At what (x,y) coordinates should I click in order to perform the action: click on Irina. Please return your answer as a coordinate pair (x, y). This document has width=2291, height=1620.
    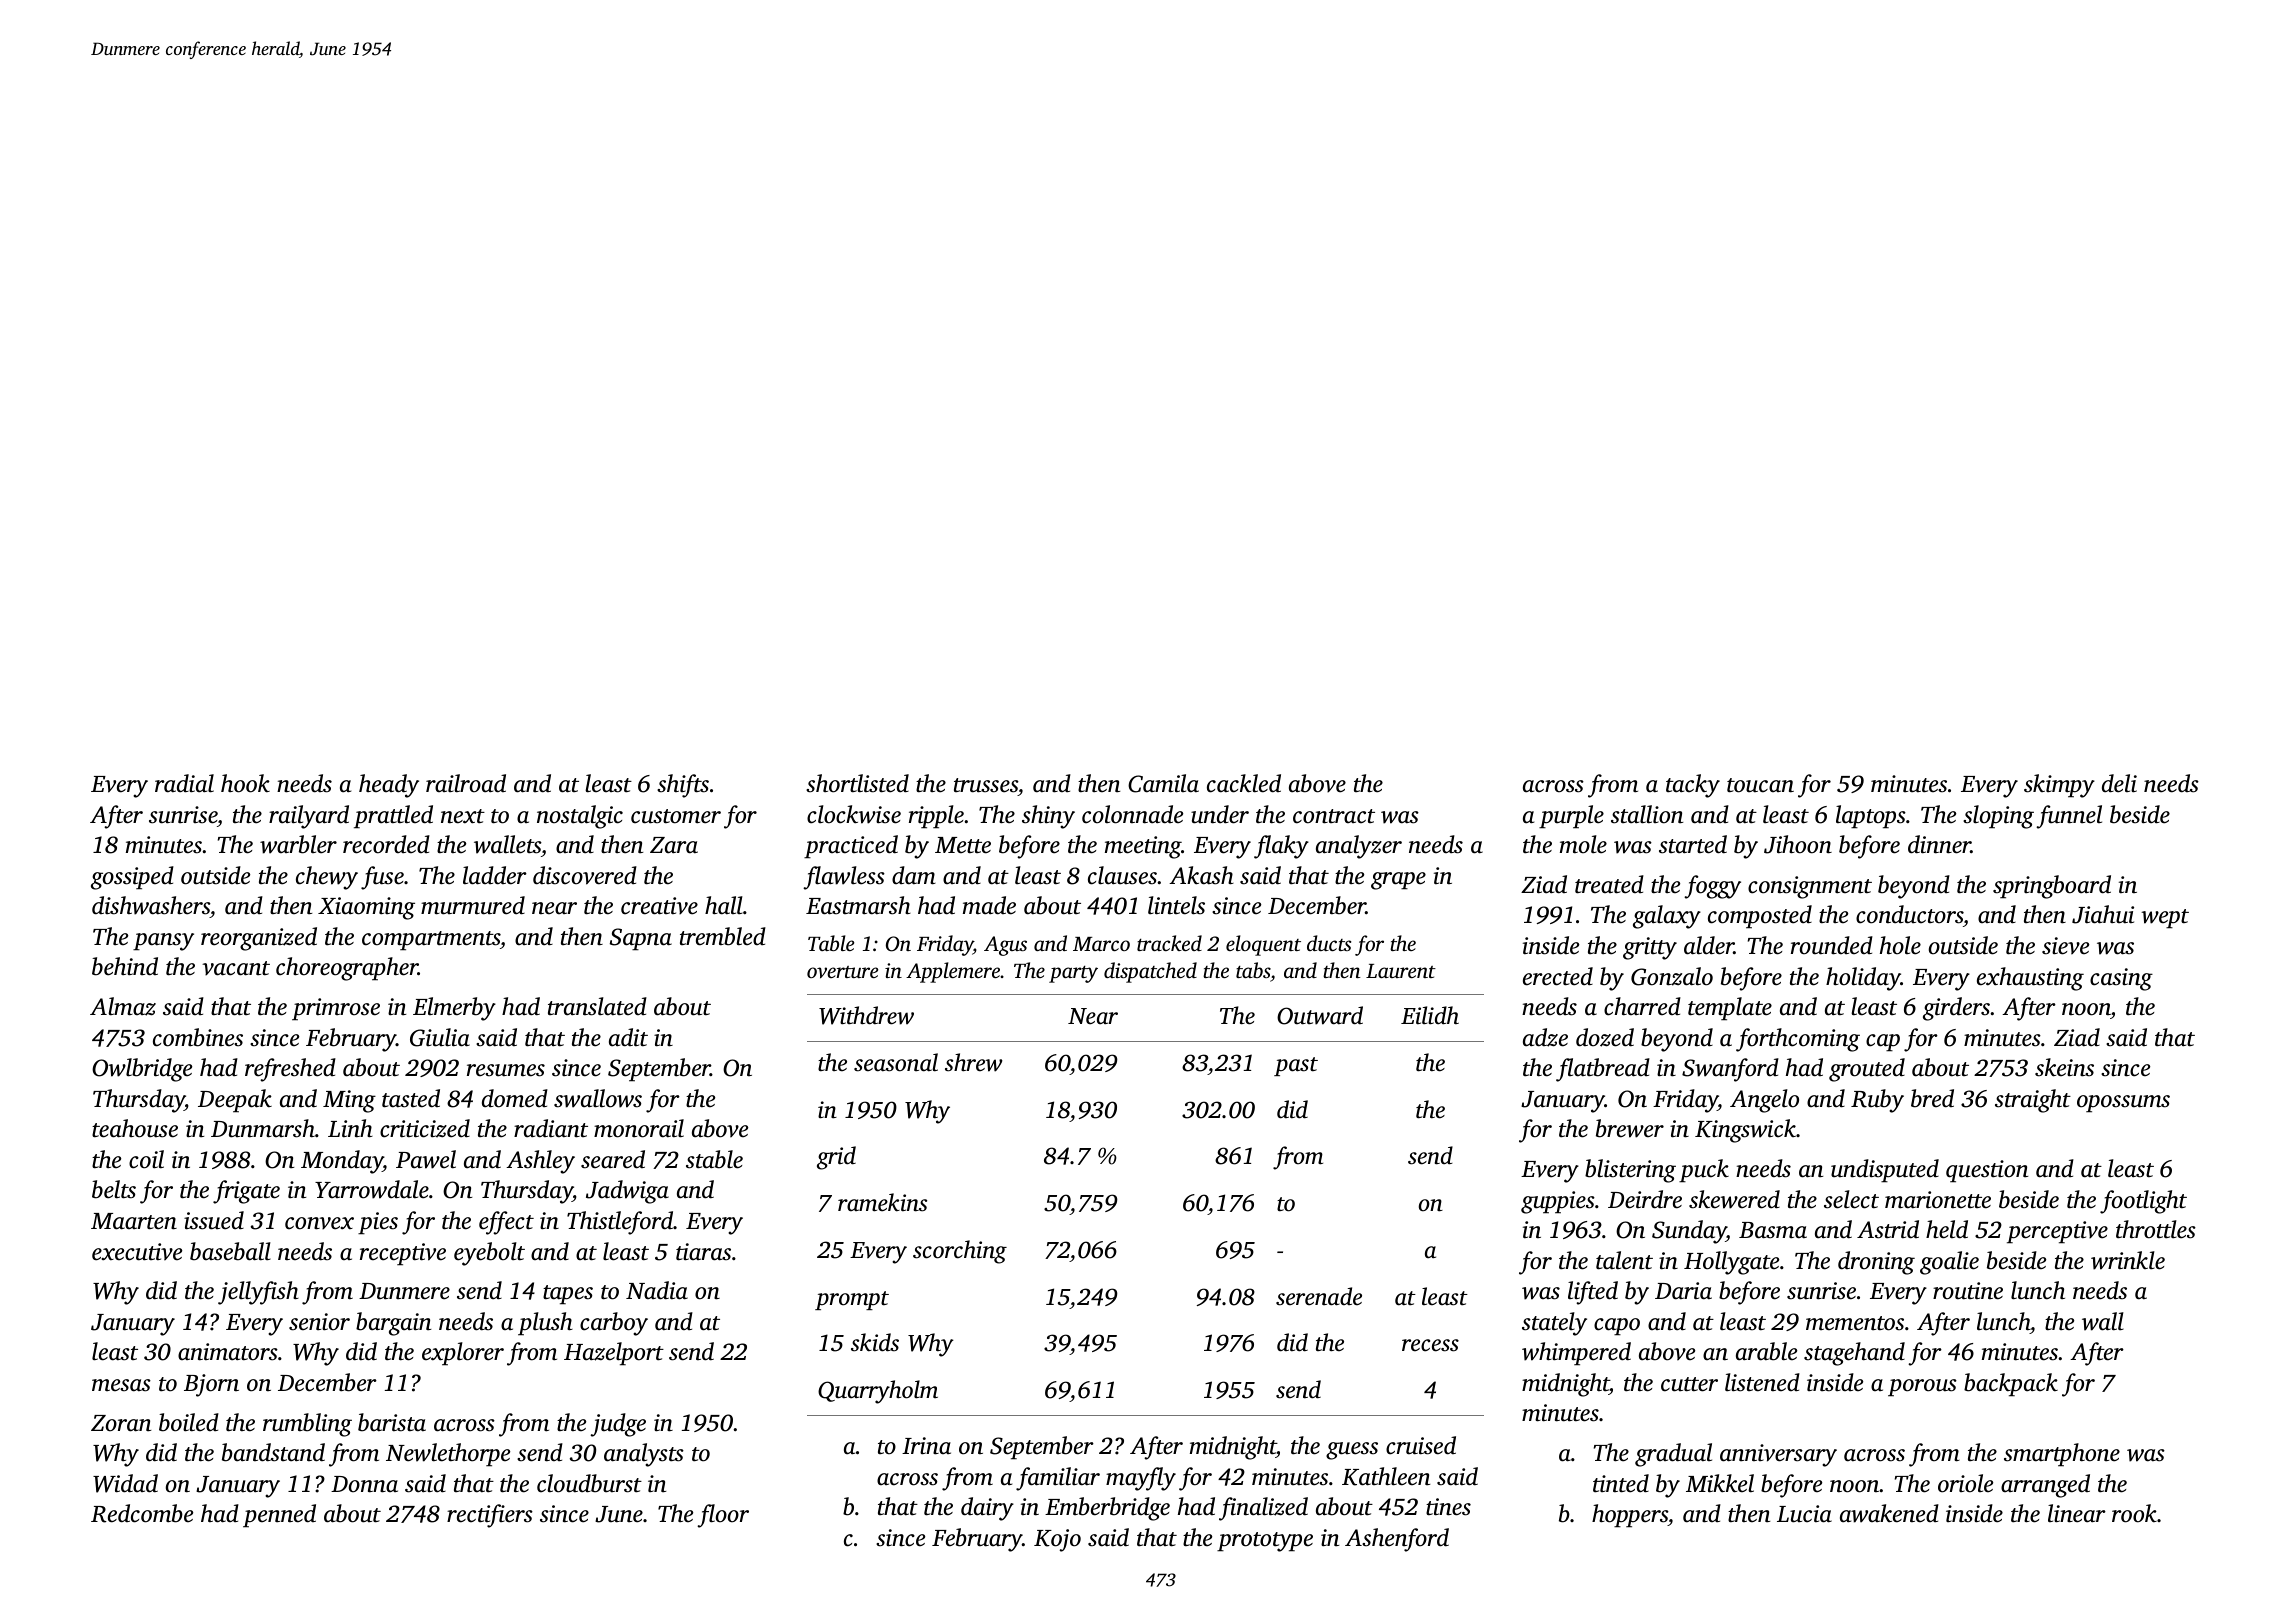
    Looking at the image, I should click on (926, 1446).
